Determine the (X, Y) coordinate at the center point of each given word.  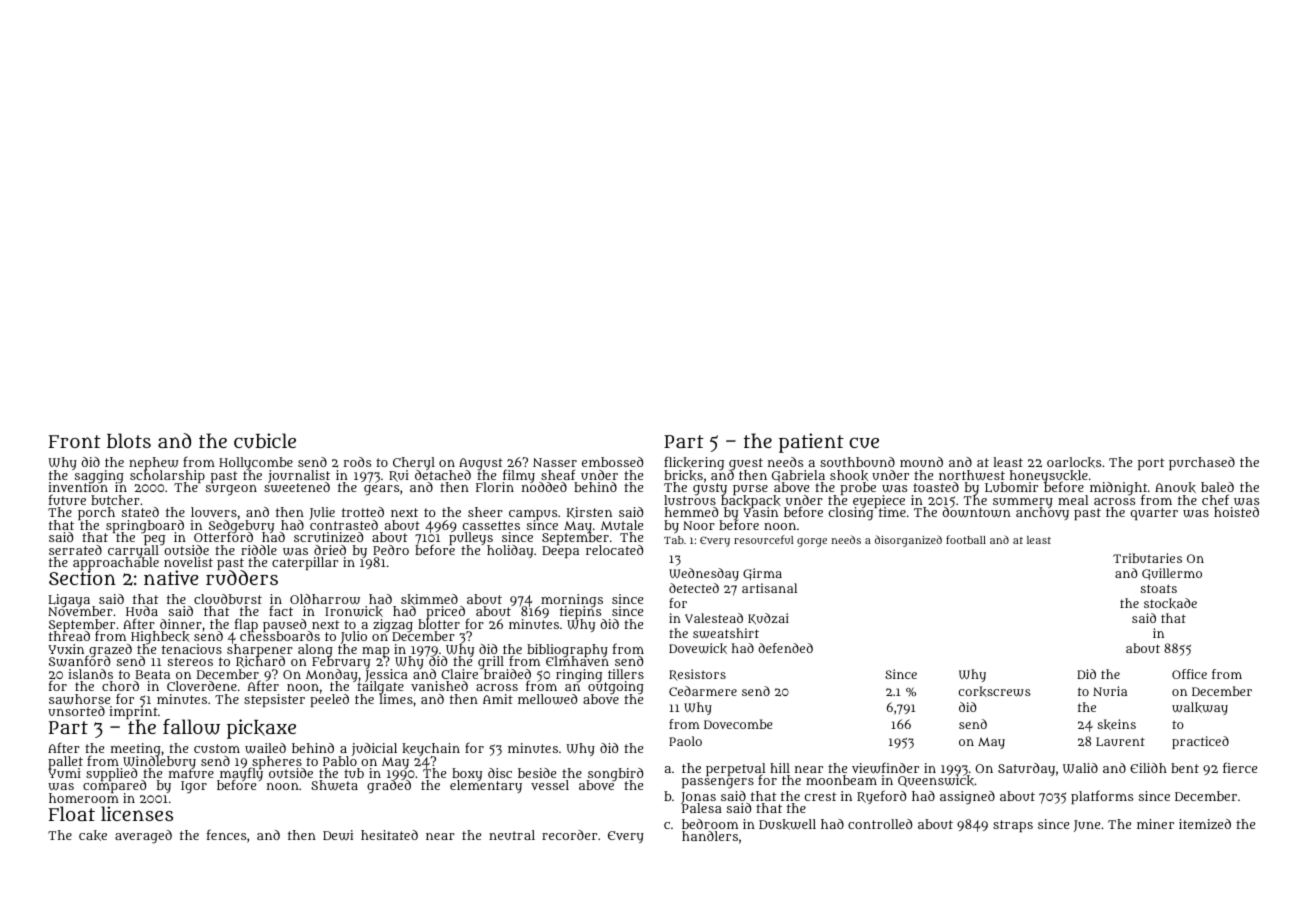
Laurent (1120, 742)
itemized (1205, 824)
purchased (1202, 463)
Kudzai (768, 618)
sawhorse (79, 699)
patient (811, 443)
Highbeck (160, 638)
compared (114, 787)
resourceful (764, 539)
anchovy (1042, 514)
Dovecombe (738, 724)
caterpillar (305, 563)
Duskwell (787, 824)
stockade (1170, 603)
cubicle (265, 440)
